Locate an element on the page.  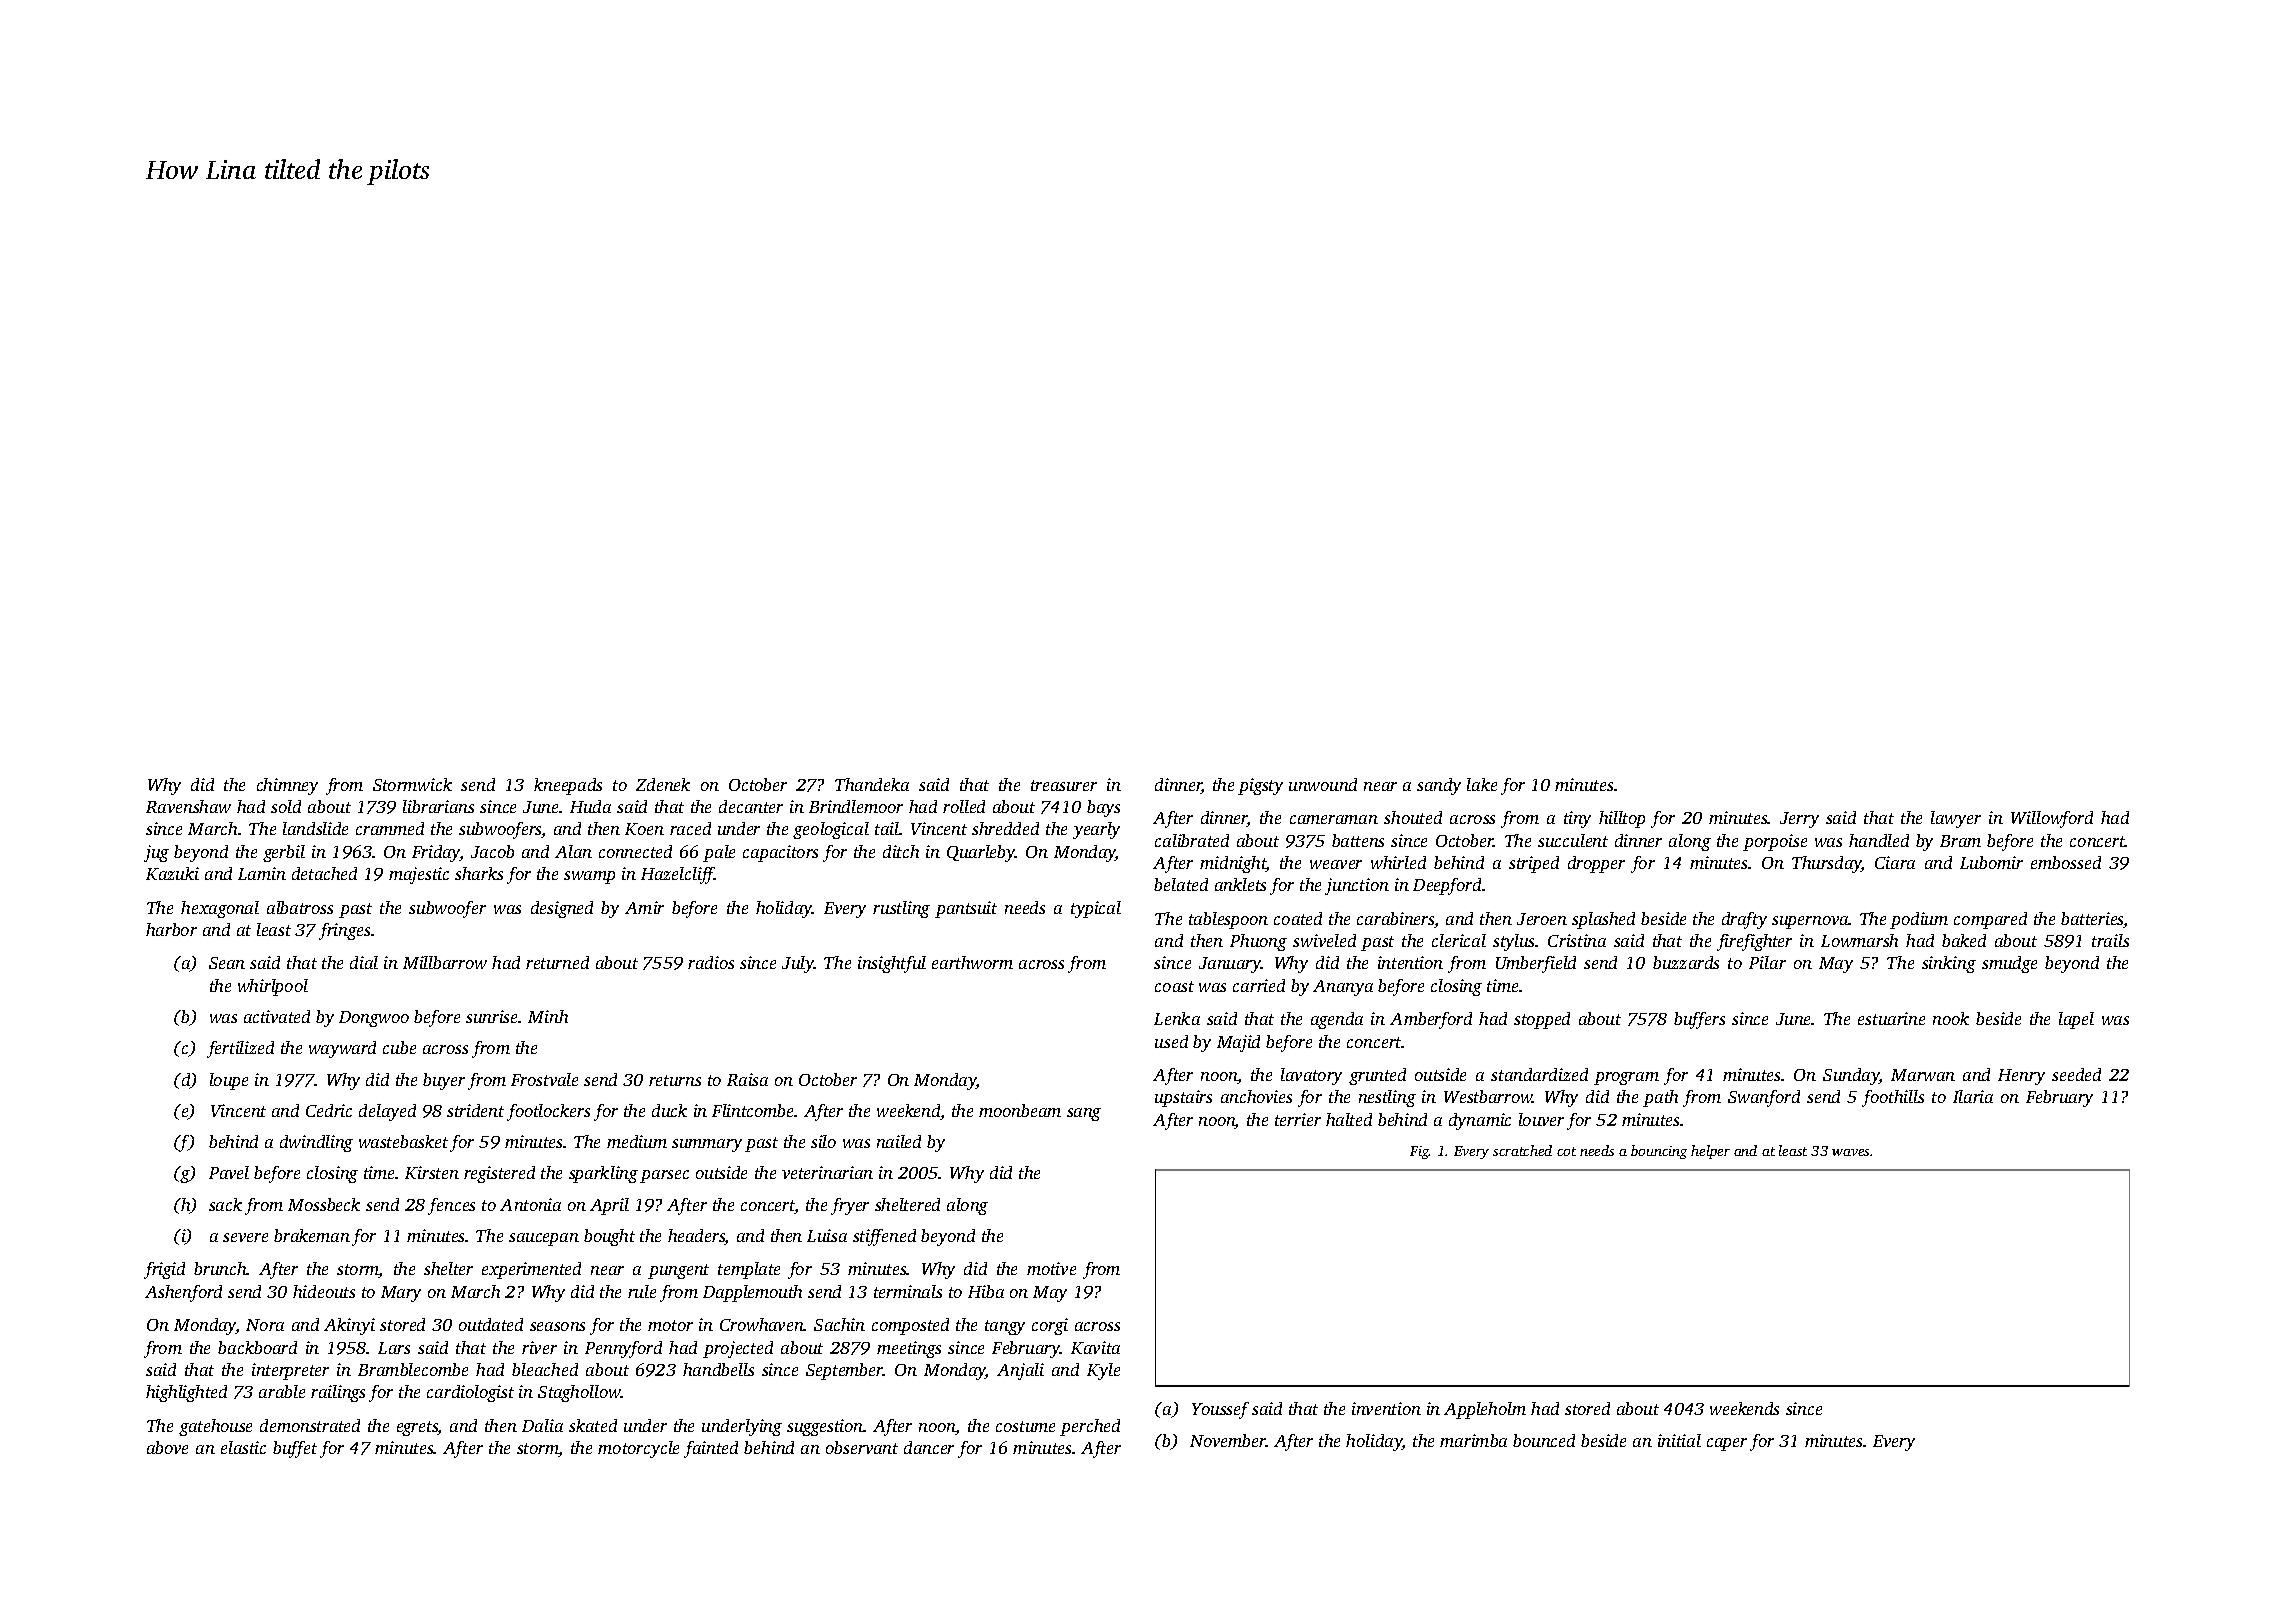
Thandeka is located at coordinates (872, 784).
